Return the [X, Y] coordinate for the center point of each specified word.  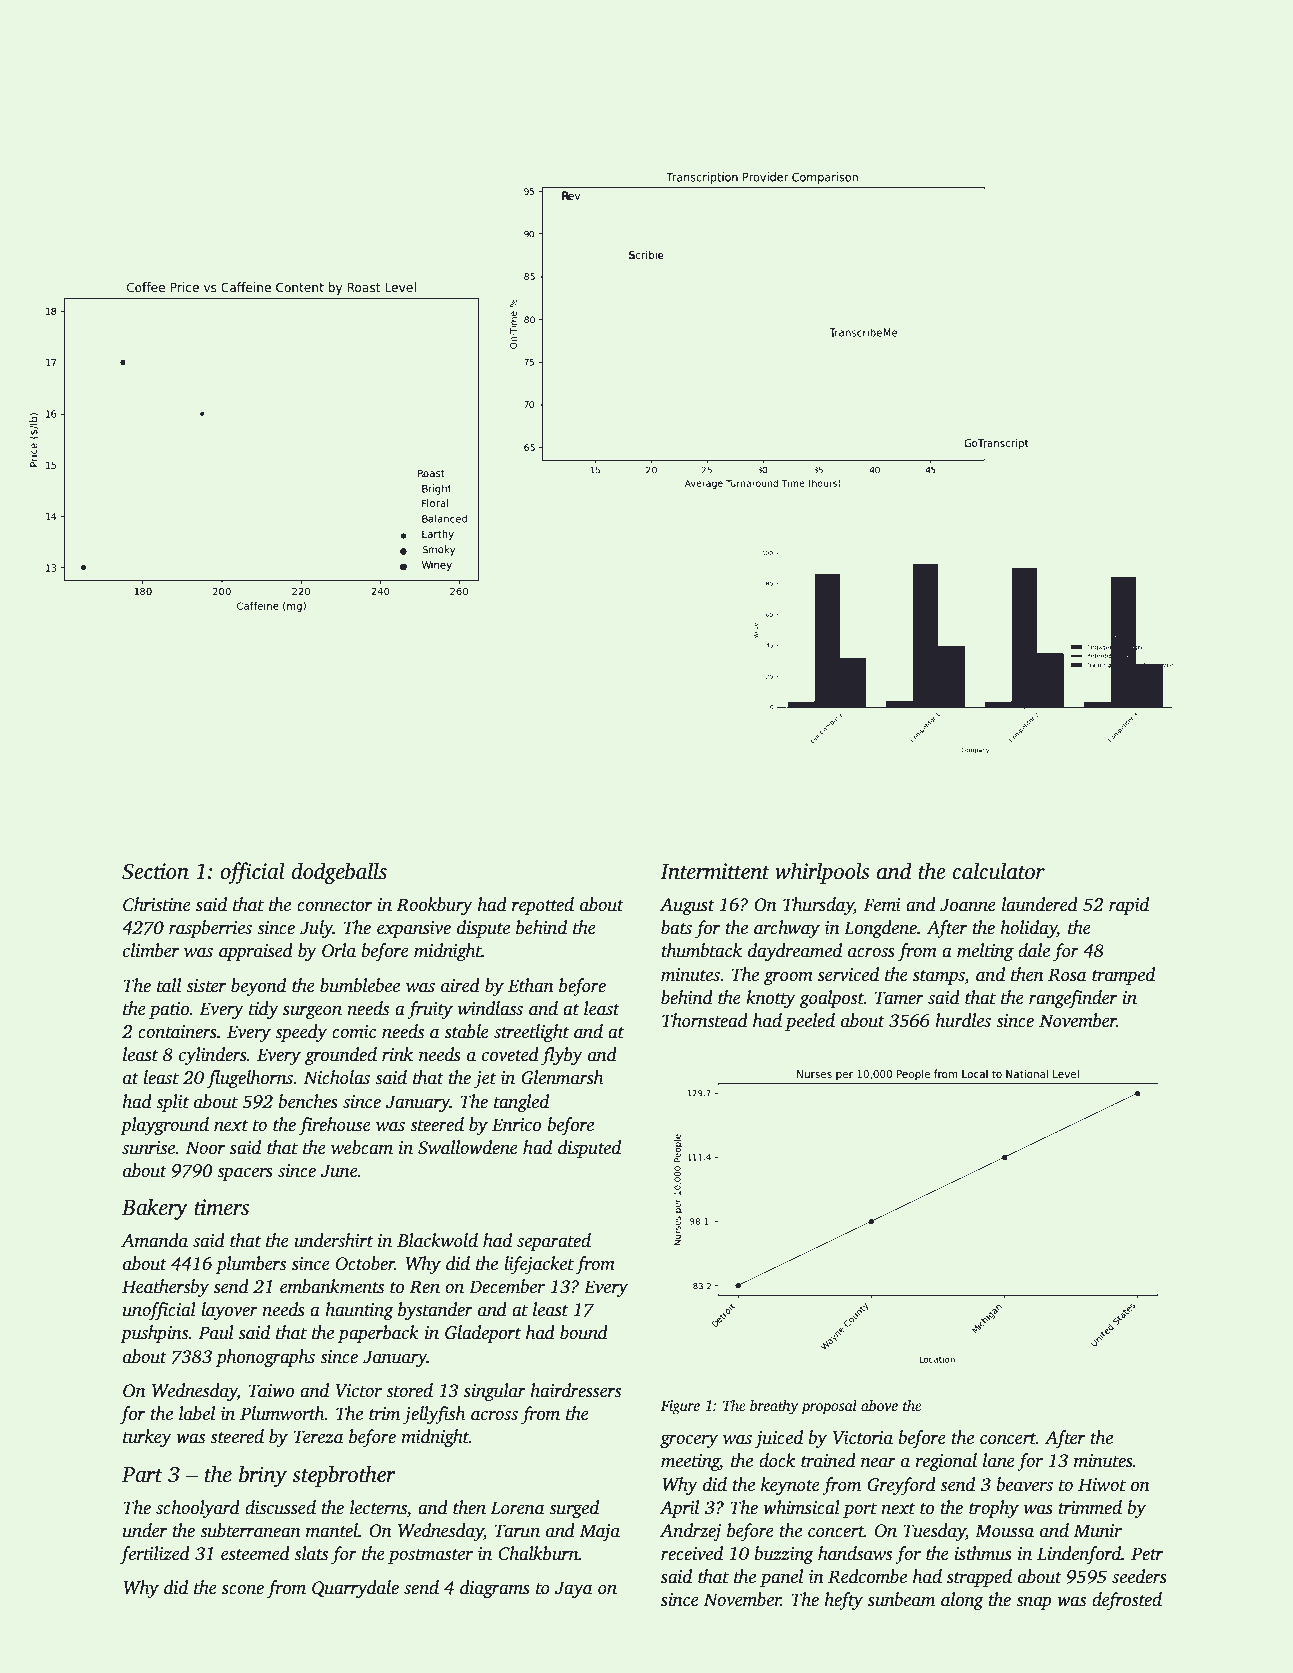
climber [151, 950]
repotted [543, 906]
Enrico [516, 1125]
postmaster [430, 1556]
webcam [362, 1147]
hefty [843, 1601]
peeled [810, 1022]
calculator [998, 871]
